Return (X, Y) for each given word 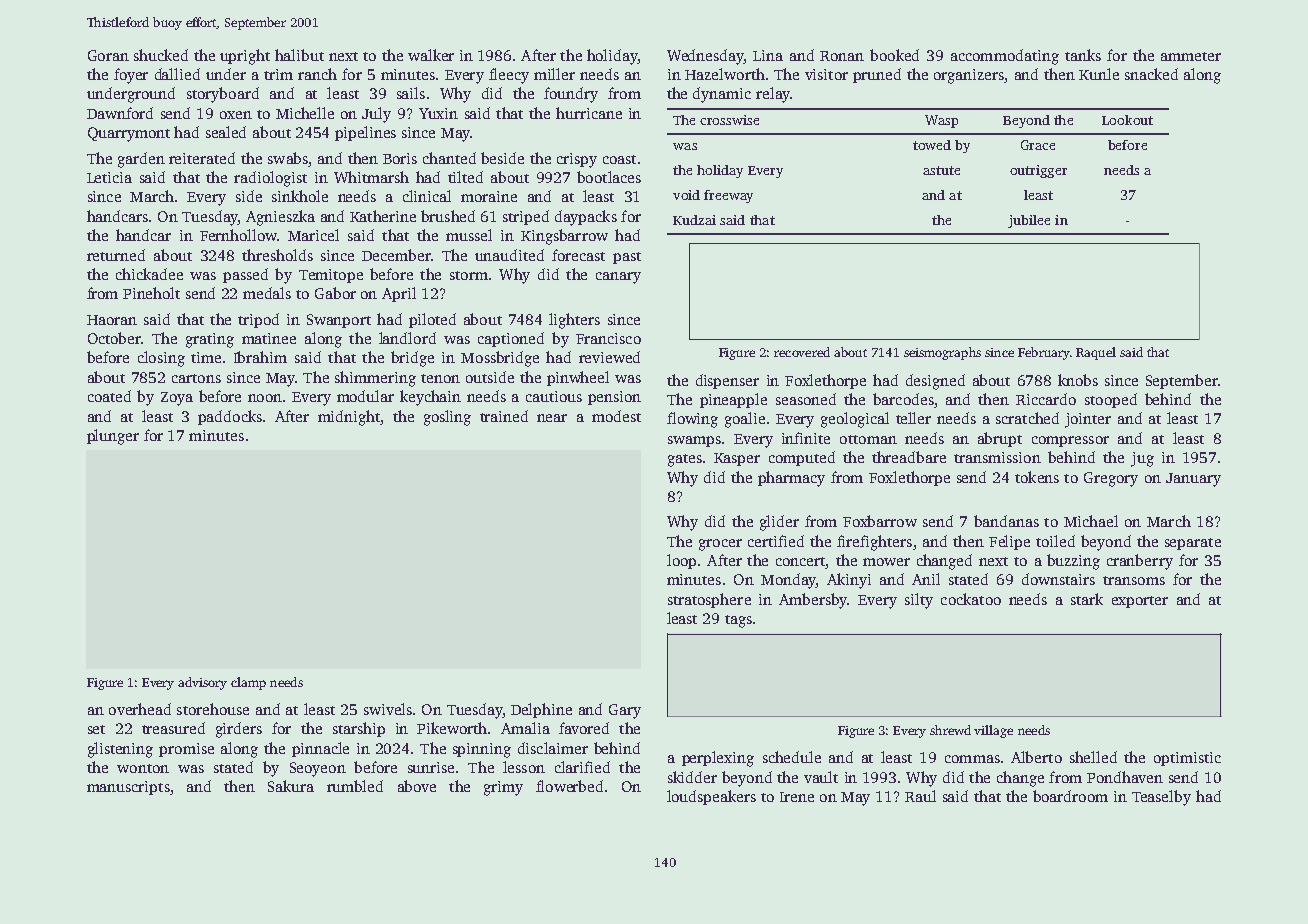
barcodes (903, 399)
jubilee (1029, 221)
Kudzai (694, 220)
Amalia (525, 728)
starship (359, 729)
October (114, 338)
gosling (447, 418)
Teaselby (1161, 798)
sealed (226, 132)
